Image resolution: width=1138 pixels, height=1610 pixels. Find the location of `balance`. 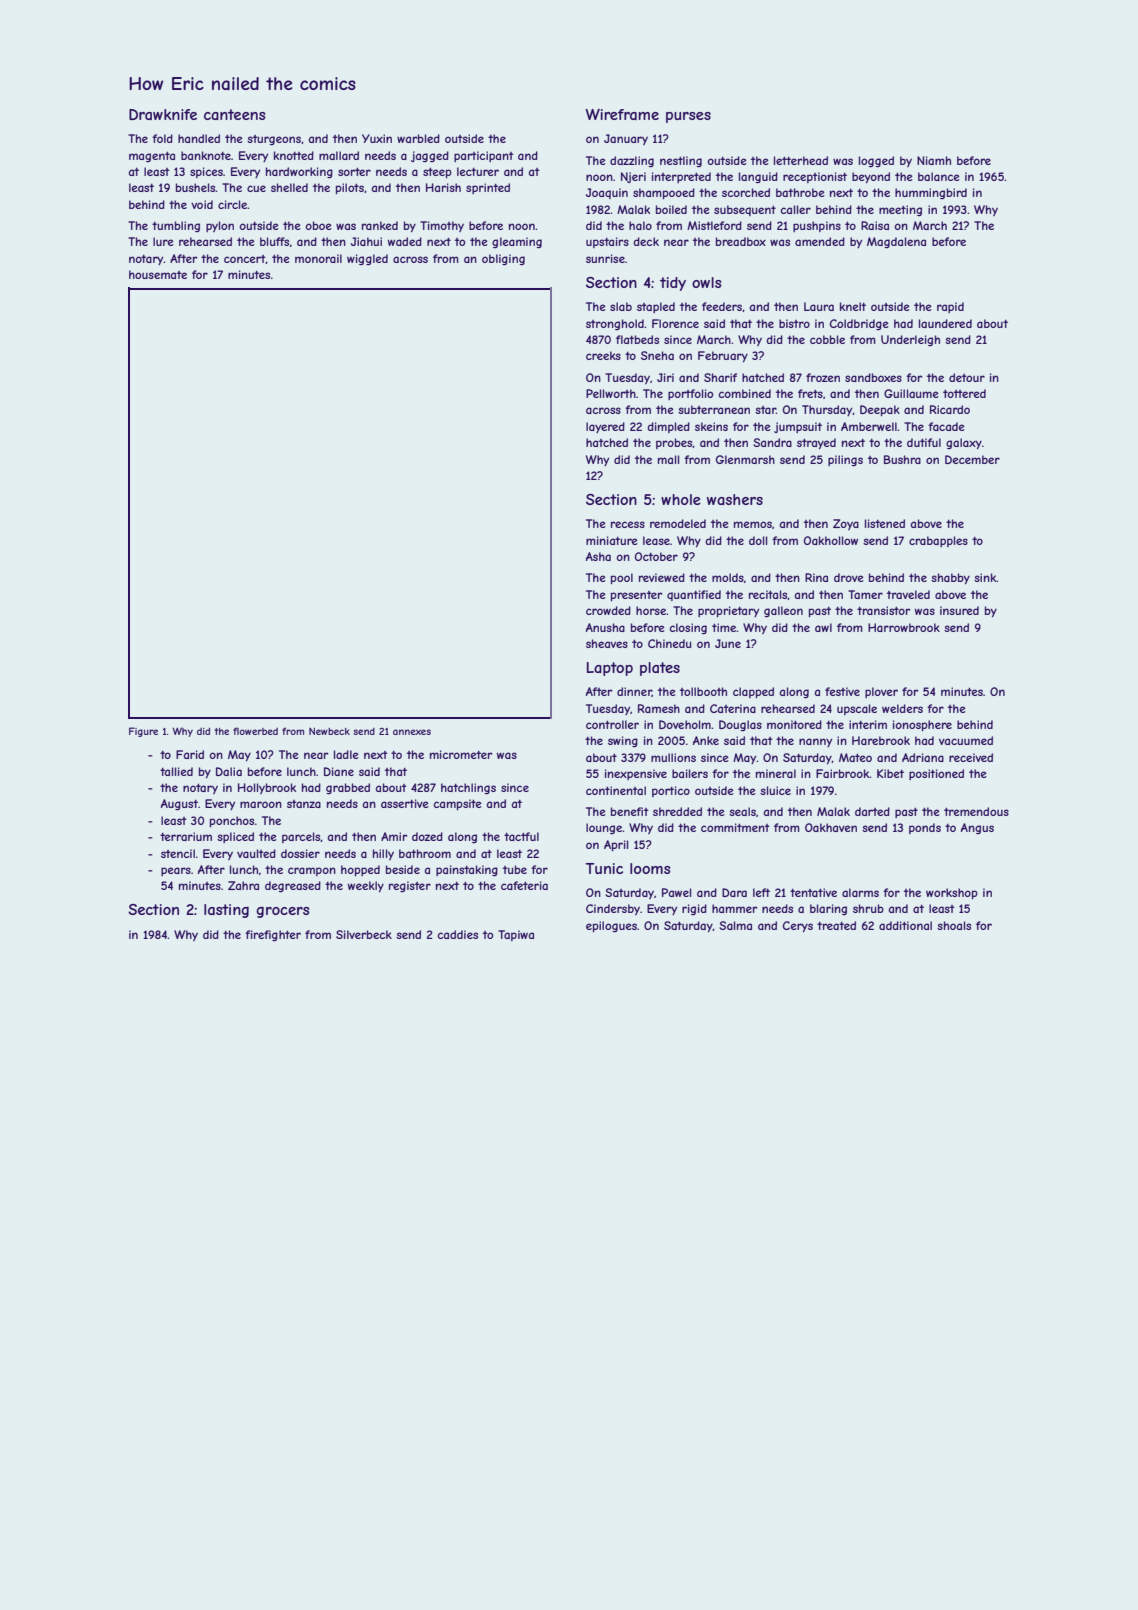

balance is located at coordinates (939, 176).
